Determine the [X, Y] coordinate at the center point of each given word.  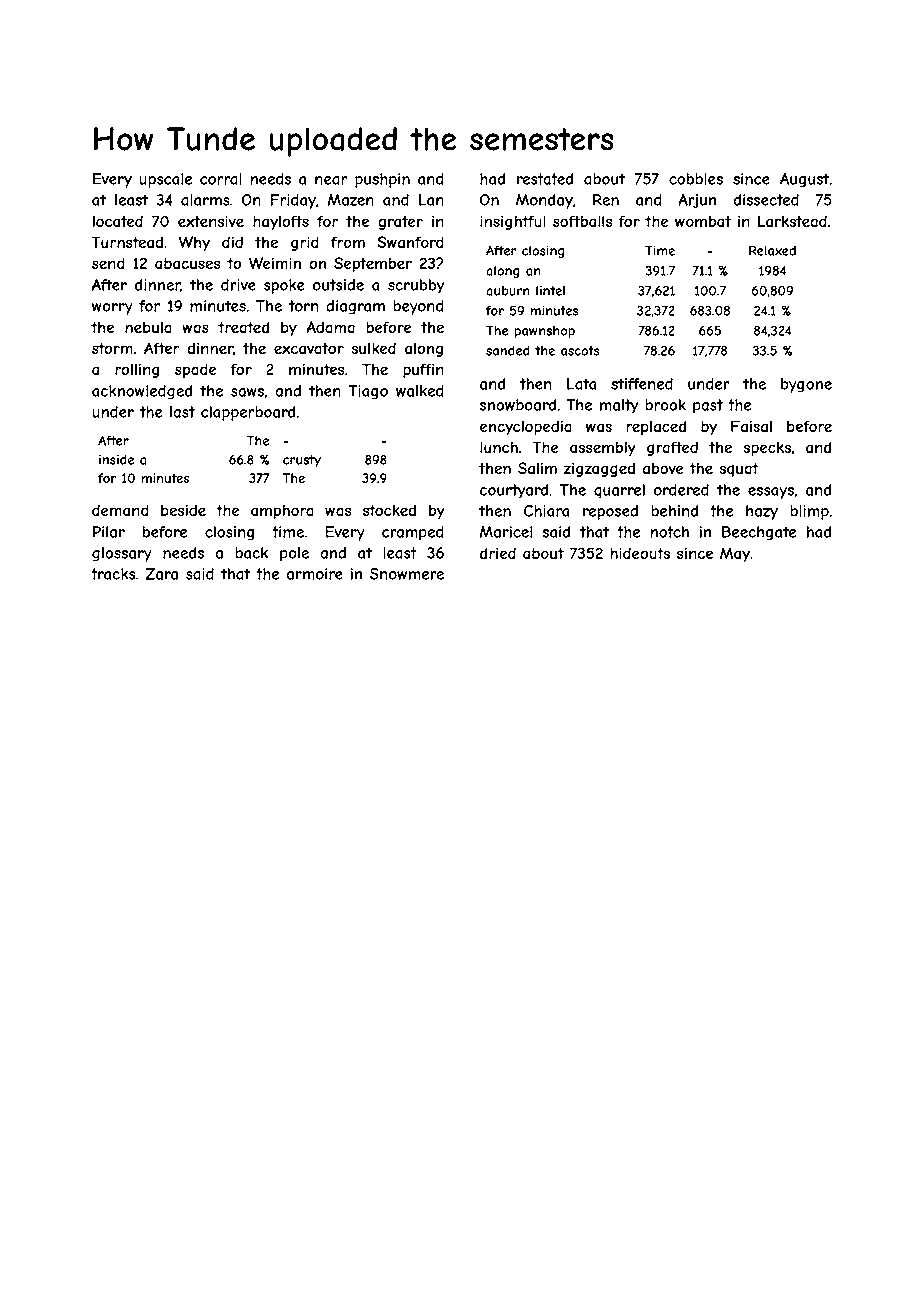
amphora [282, 511]
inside [116, 459]
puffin [423, 370]
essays [771, 493]
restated [545, 179]
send [108, 263]
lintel [550, 291]
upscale [165, 180]
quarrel [619, 491]
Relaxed [772, 250]
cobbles [696, 179]
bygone [806, 385]
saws [247, 392]
